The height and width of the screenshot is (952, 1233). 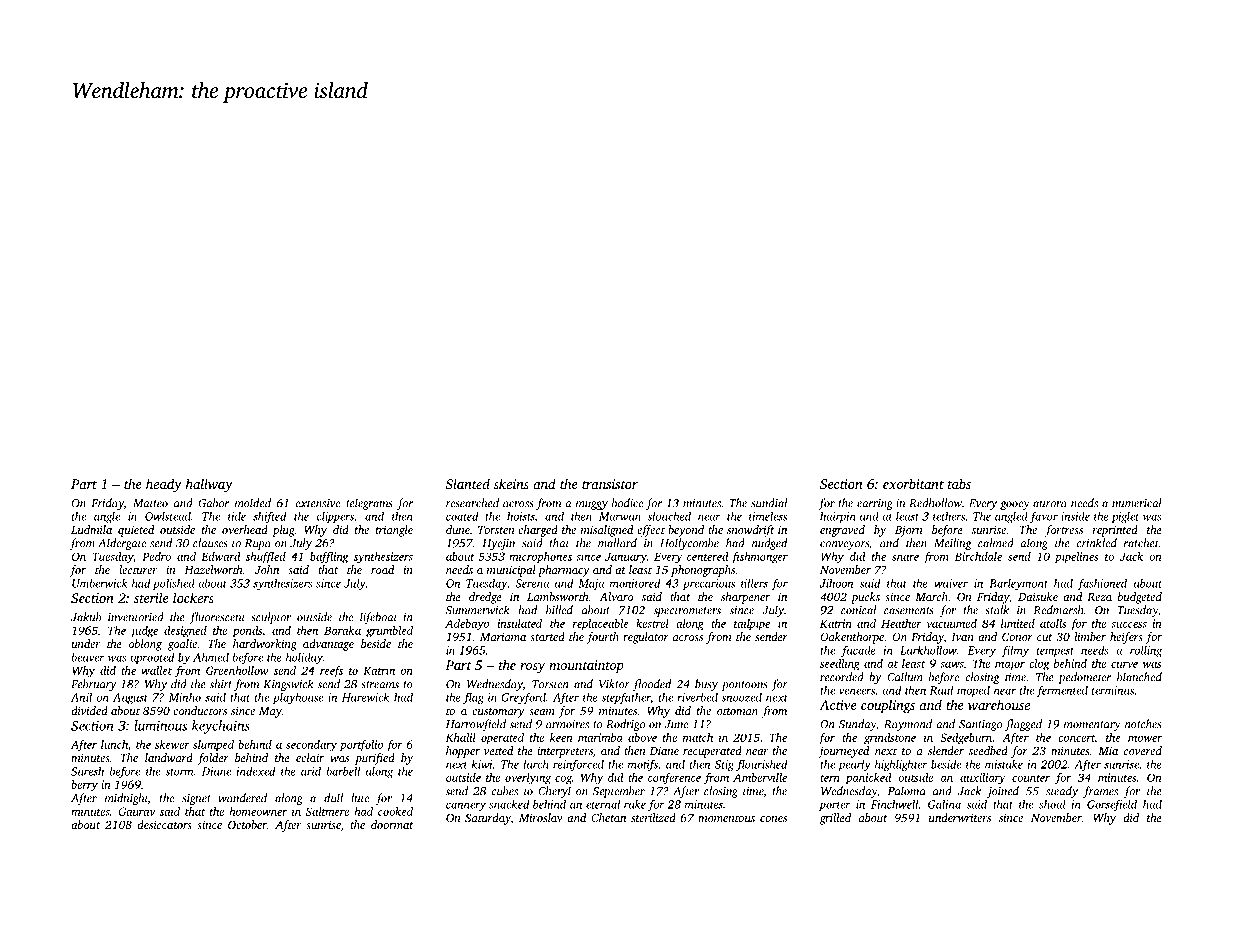 I want to click on berry, so click(x=84, y=786).
